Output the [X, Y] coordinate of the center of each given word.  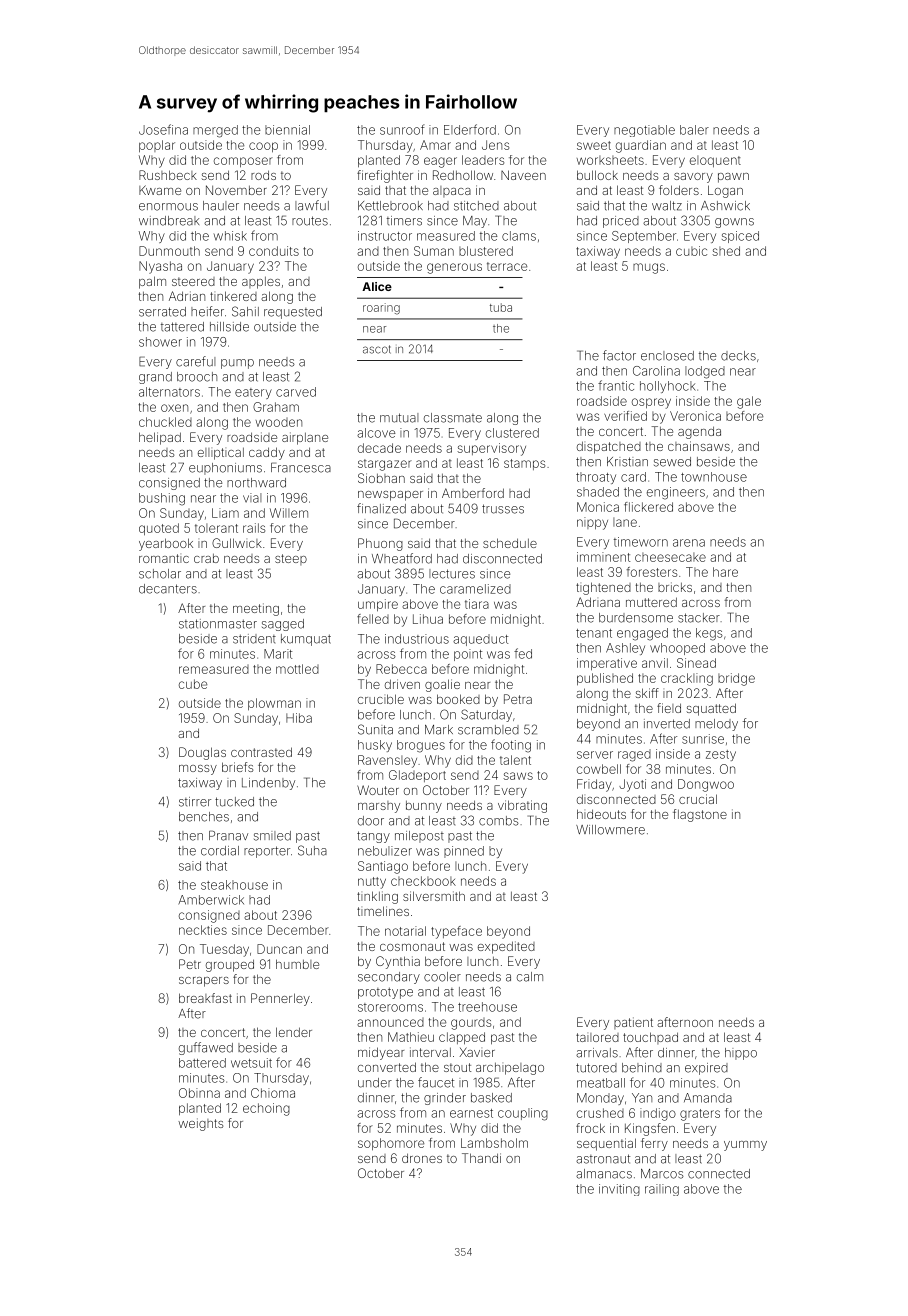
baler [694, 130]
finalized [381, 508]
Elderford [470, 129]
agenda [699, 432]
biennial [287, 130]
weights [200, 1124]
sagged [283, 625]
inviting [619, 1190]
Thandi [481, 1158]
